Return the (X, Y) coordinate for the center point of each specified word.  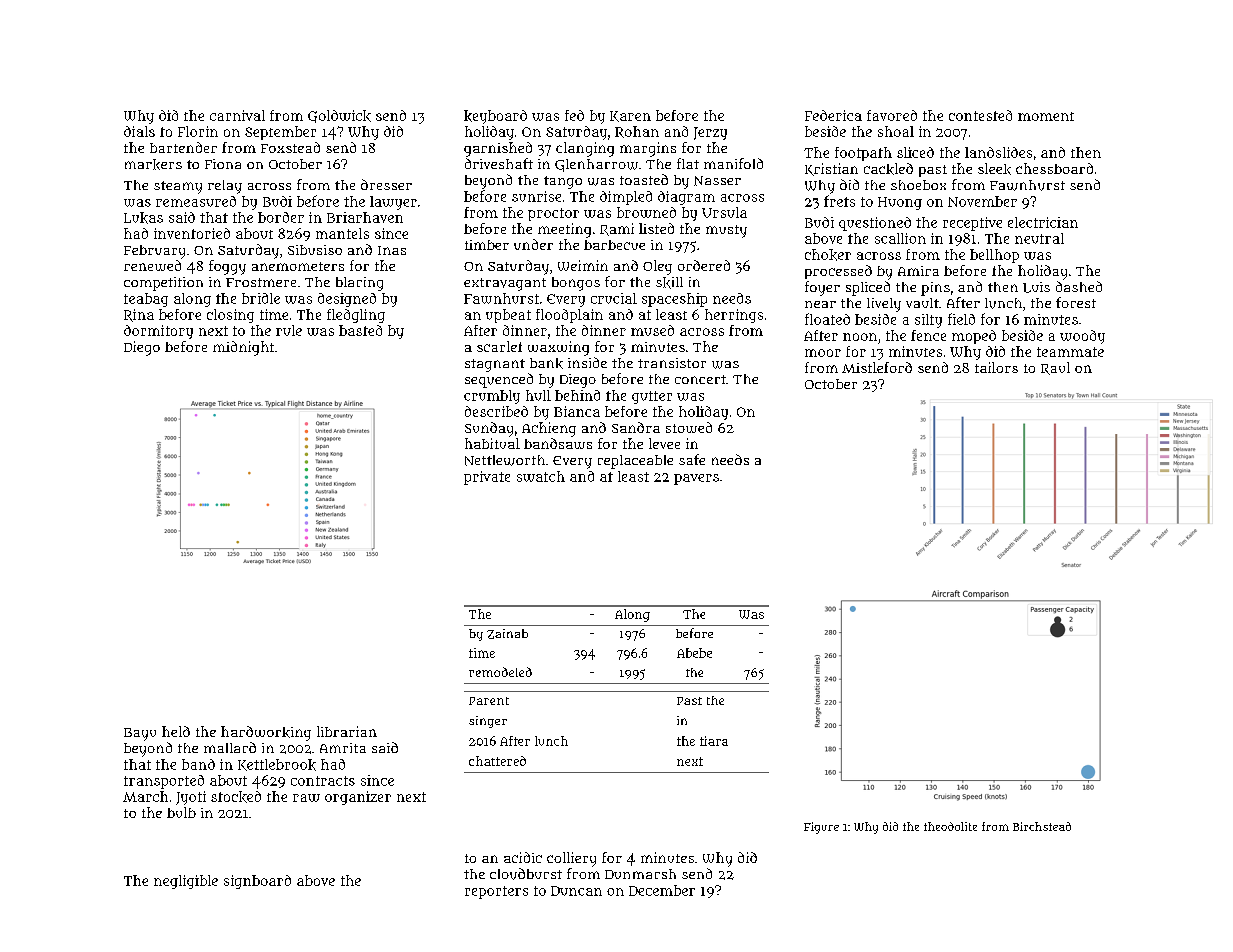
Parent (489, 701)
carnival (237, 115)
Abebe (694, 653)
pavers (696, 479)
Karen (630, 116)
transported (164, 782)
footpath (863, 154)
